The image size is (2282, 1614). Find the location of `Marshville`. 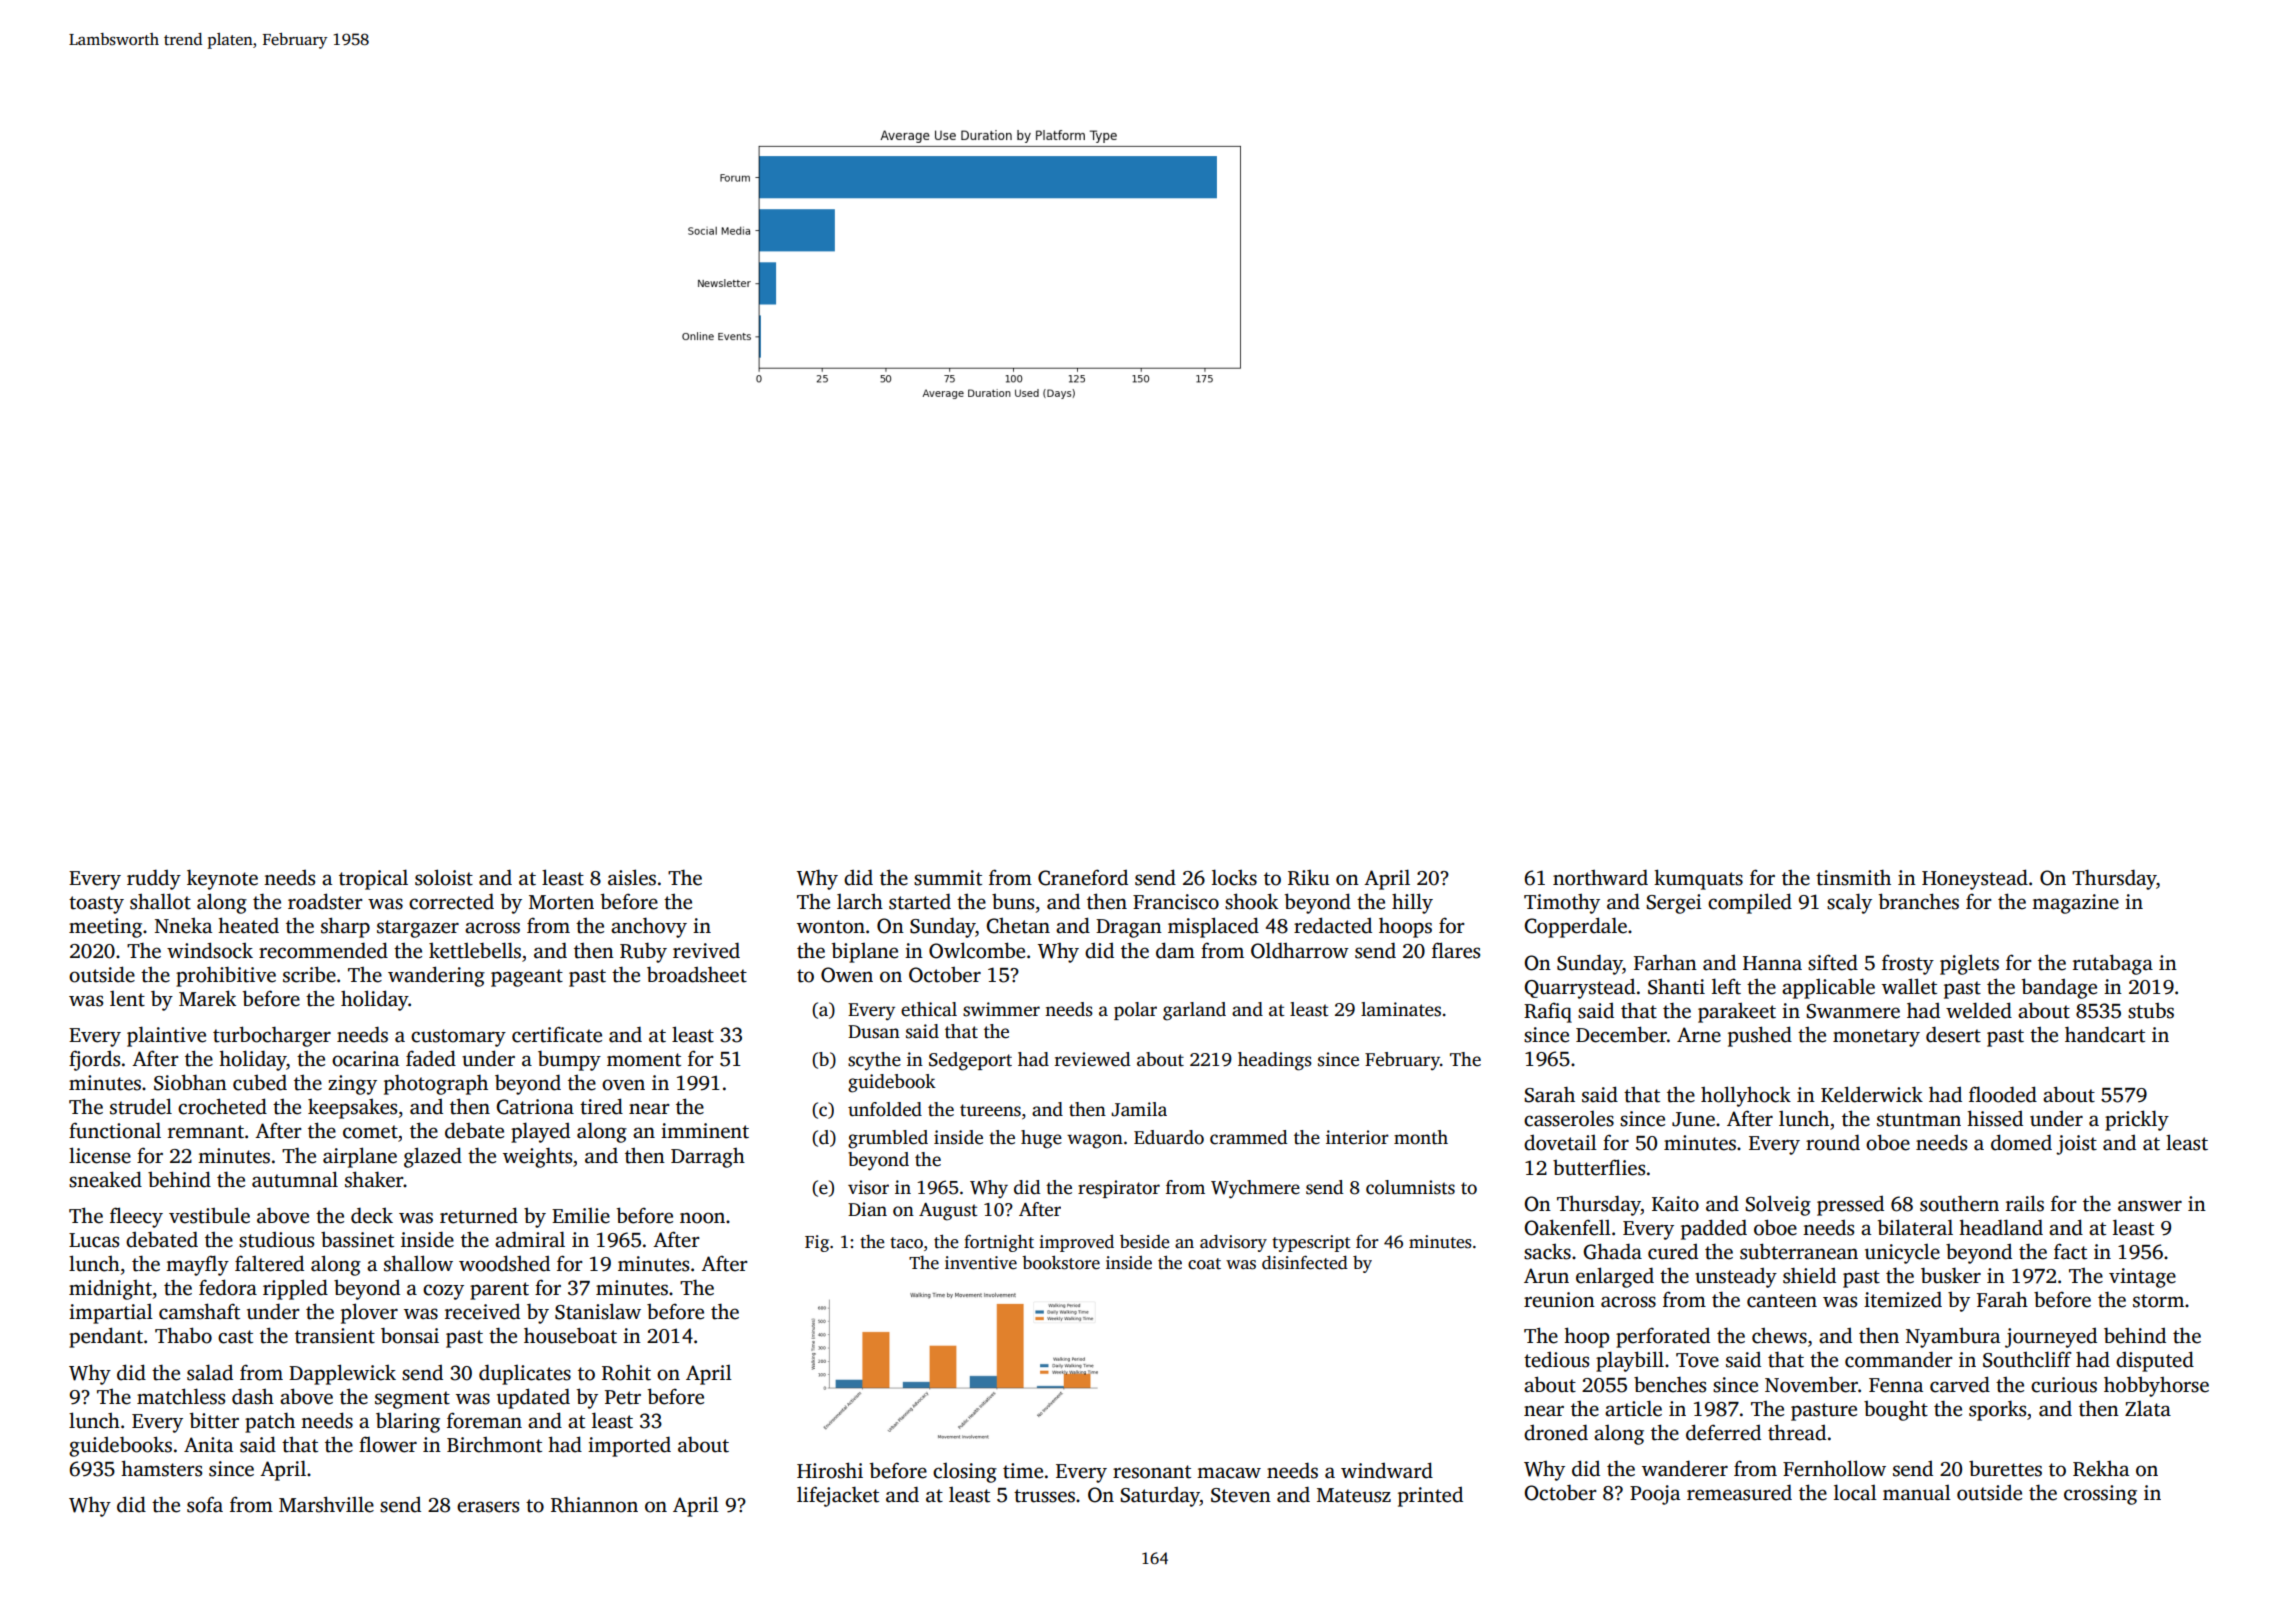

Marshville is located at coordinates (326, 1504).
